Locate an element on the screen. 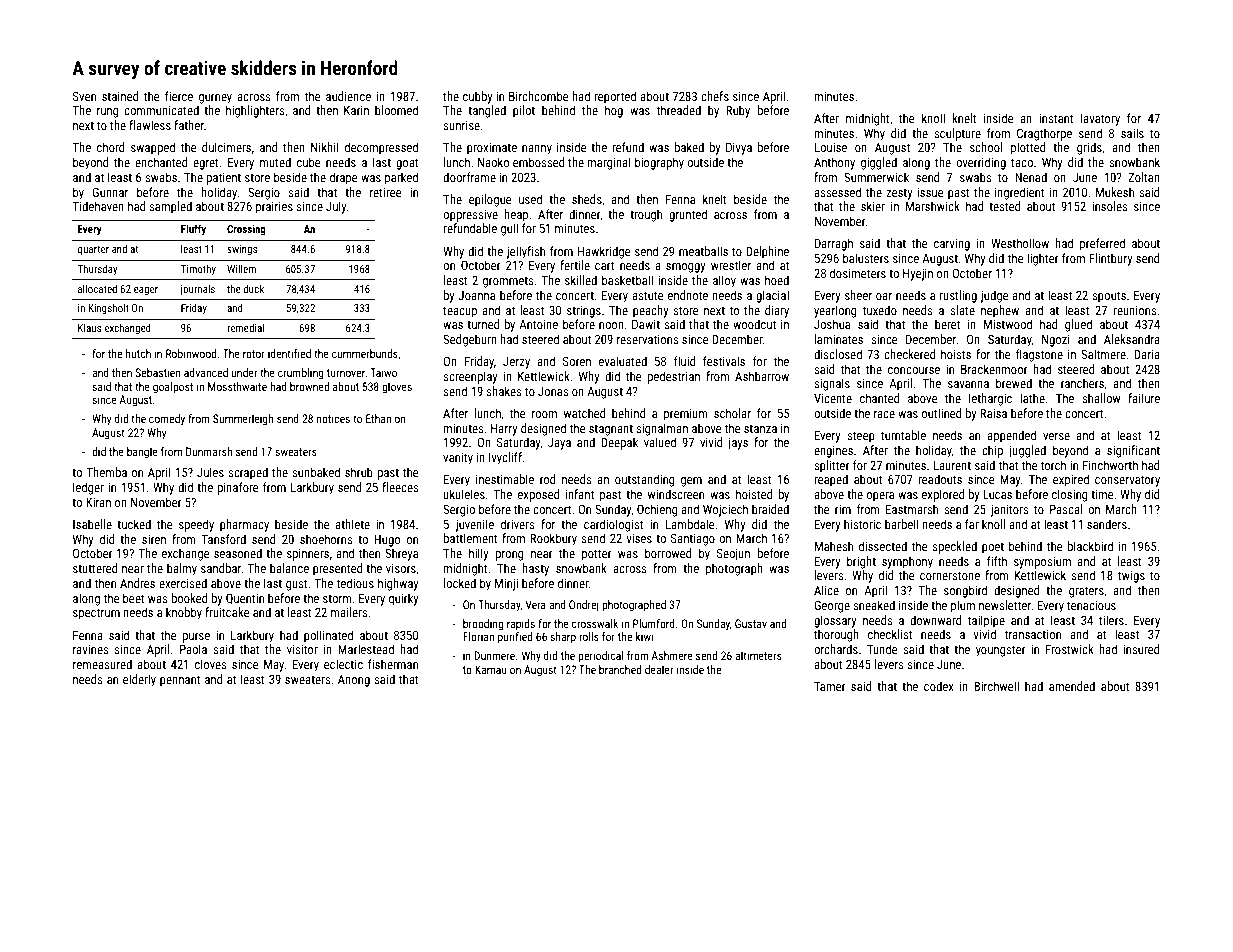  sculpture is located at coordinates (957, 134).
